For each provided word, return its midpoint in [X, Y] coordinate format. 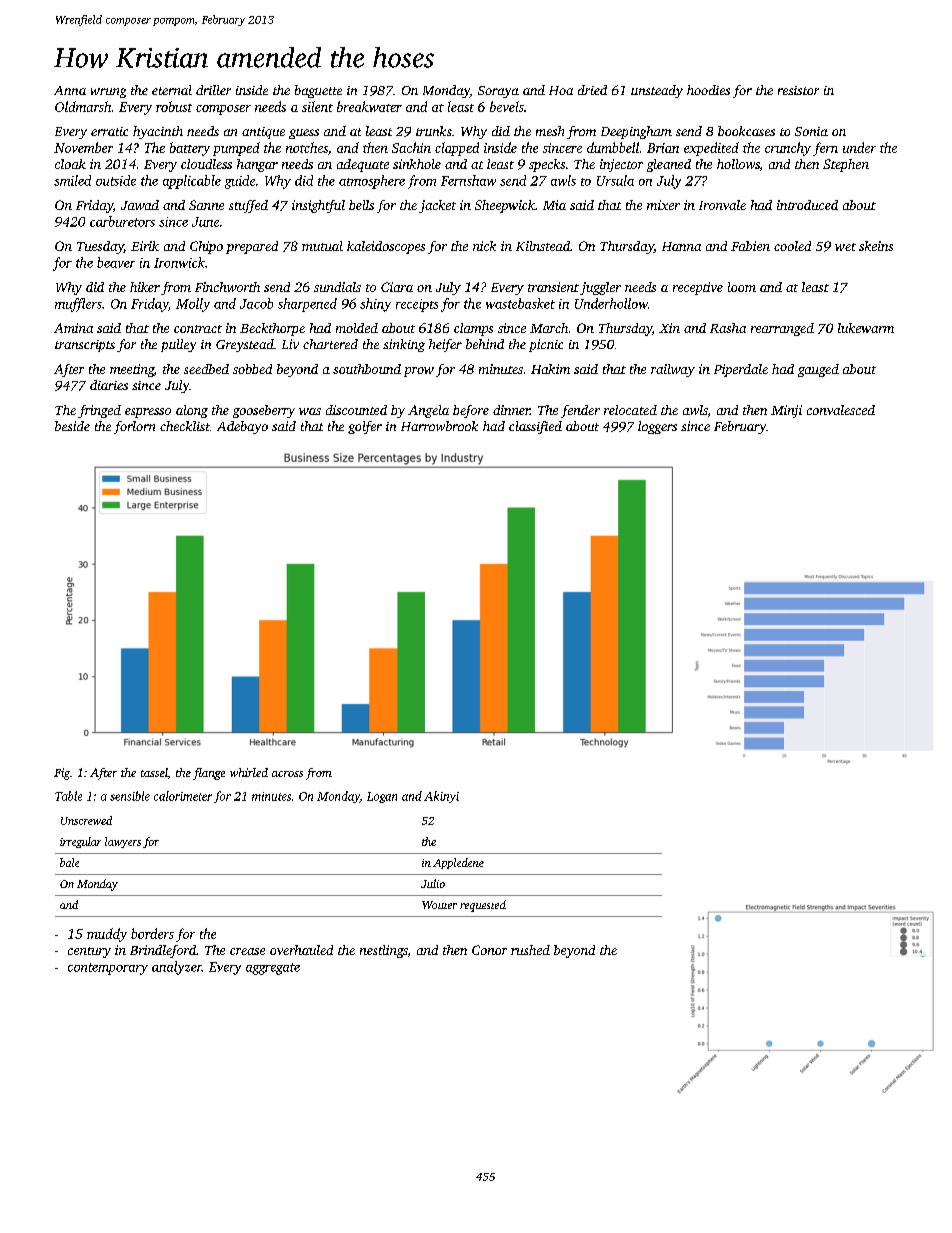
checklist [185, 426]
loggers [657, 427]
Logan [382, 797]
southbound [367, 369]
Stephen [846, 165]
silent [317, 106]
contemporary [108, 969]
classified [535, 427]
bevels [507, 106]
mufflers [78, 305]
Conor [489, 950]
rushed [530, 950]
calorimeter [183, 796]
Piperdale [741, 370]
